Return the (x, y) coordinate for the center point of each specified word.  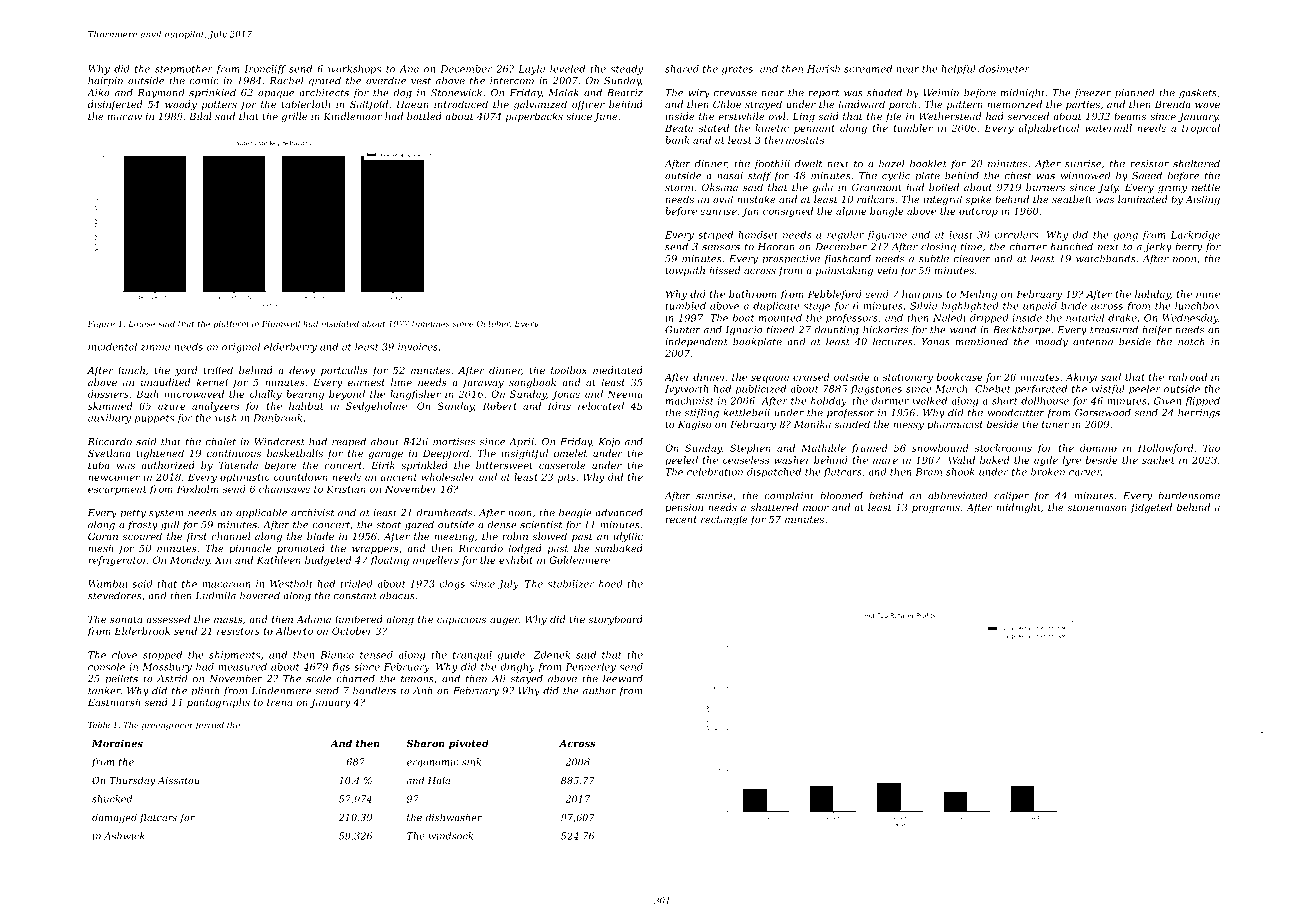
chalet (221, 442)
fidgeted (1151, 508)
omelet (570, 453)
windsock (451, 836)
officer (588, 105)
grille (294, 117)
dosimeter (1004, 69)
